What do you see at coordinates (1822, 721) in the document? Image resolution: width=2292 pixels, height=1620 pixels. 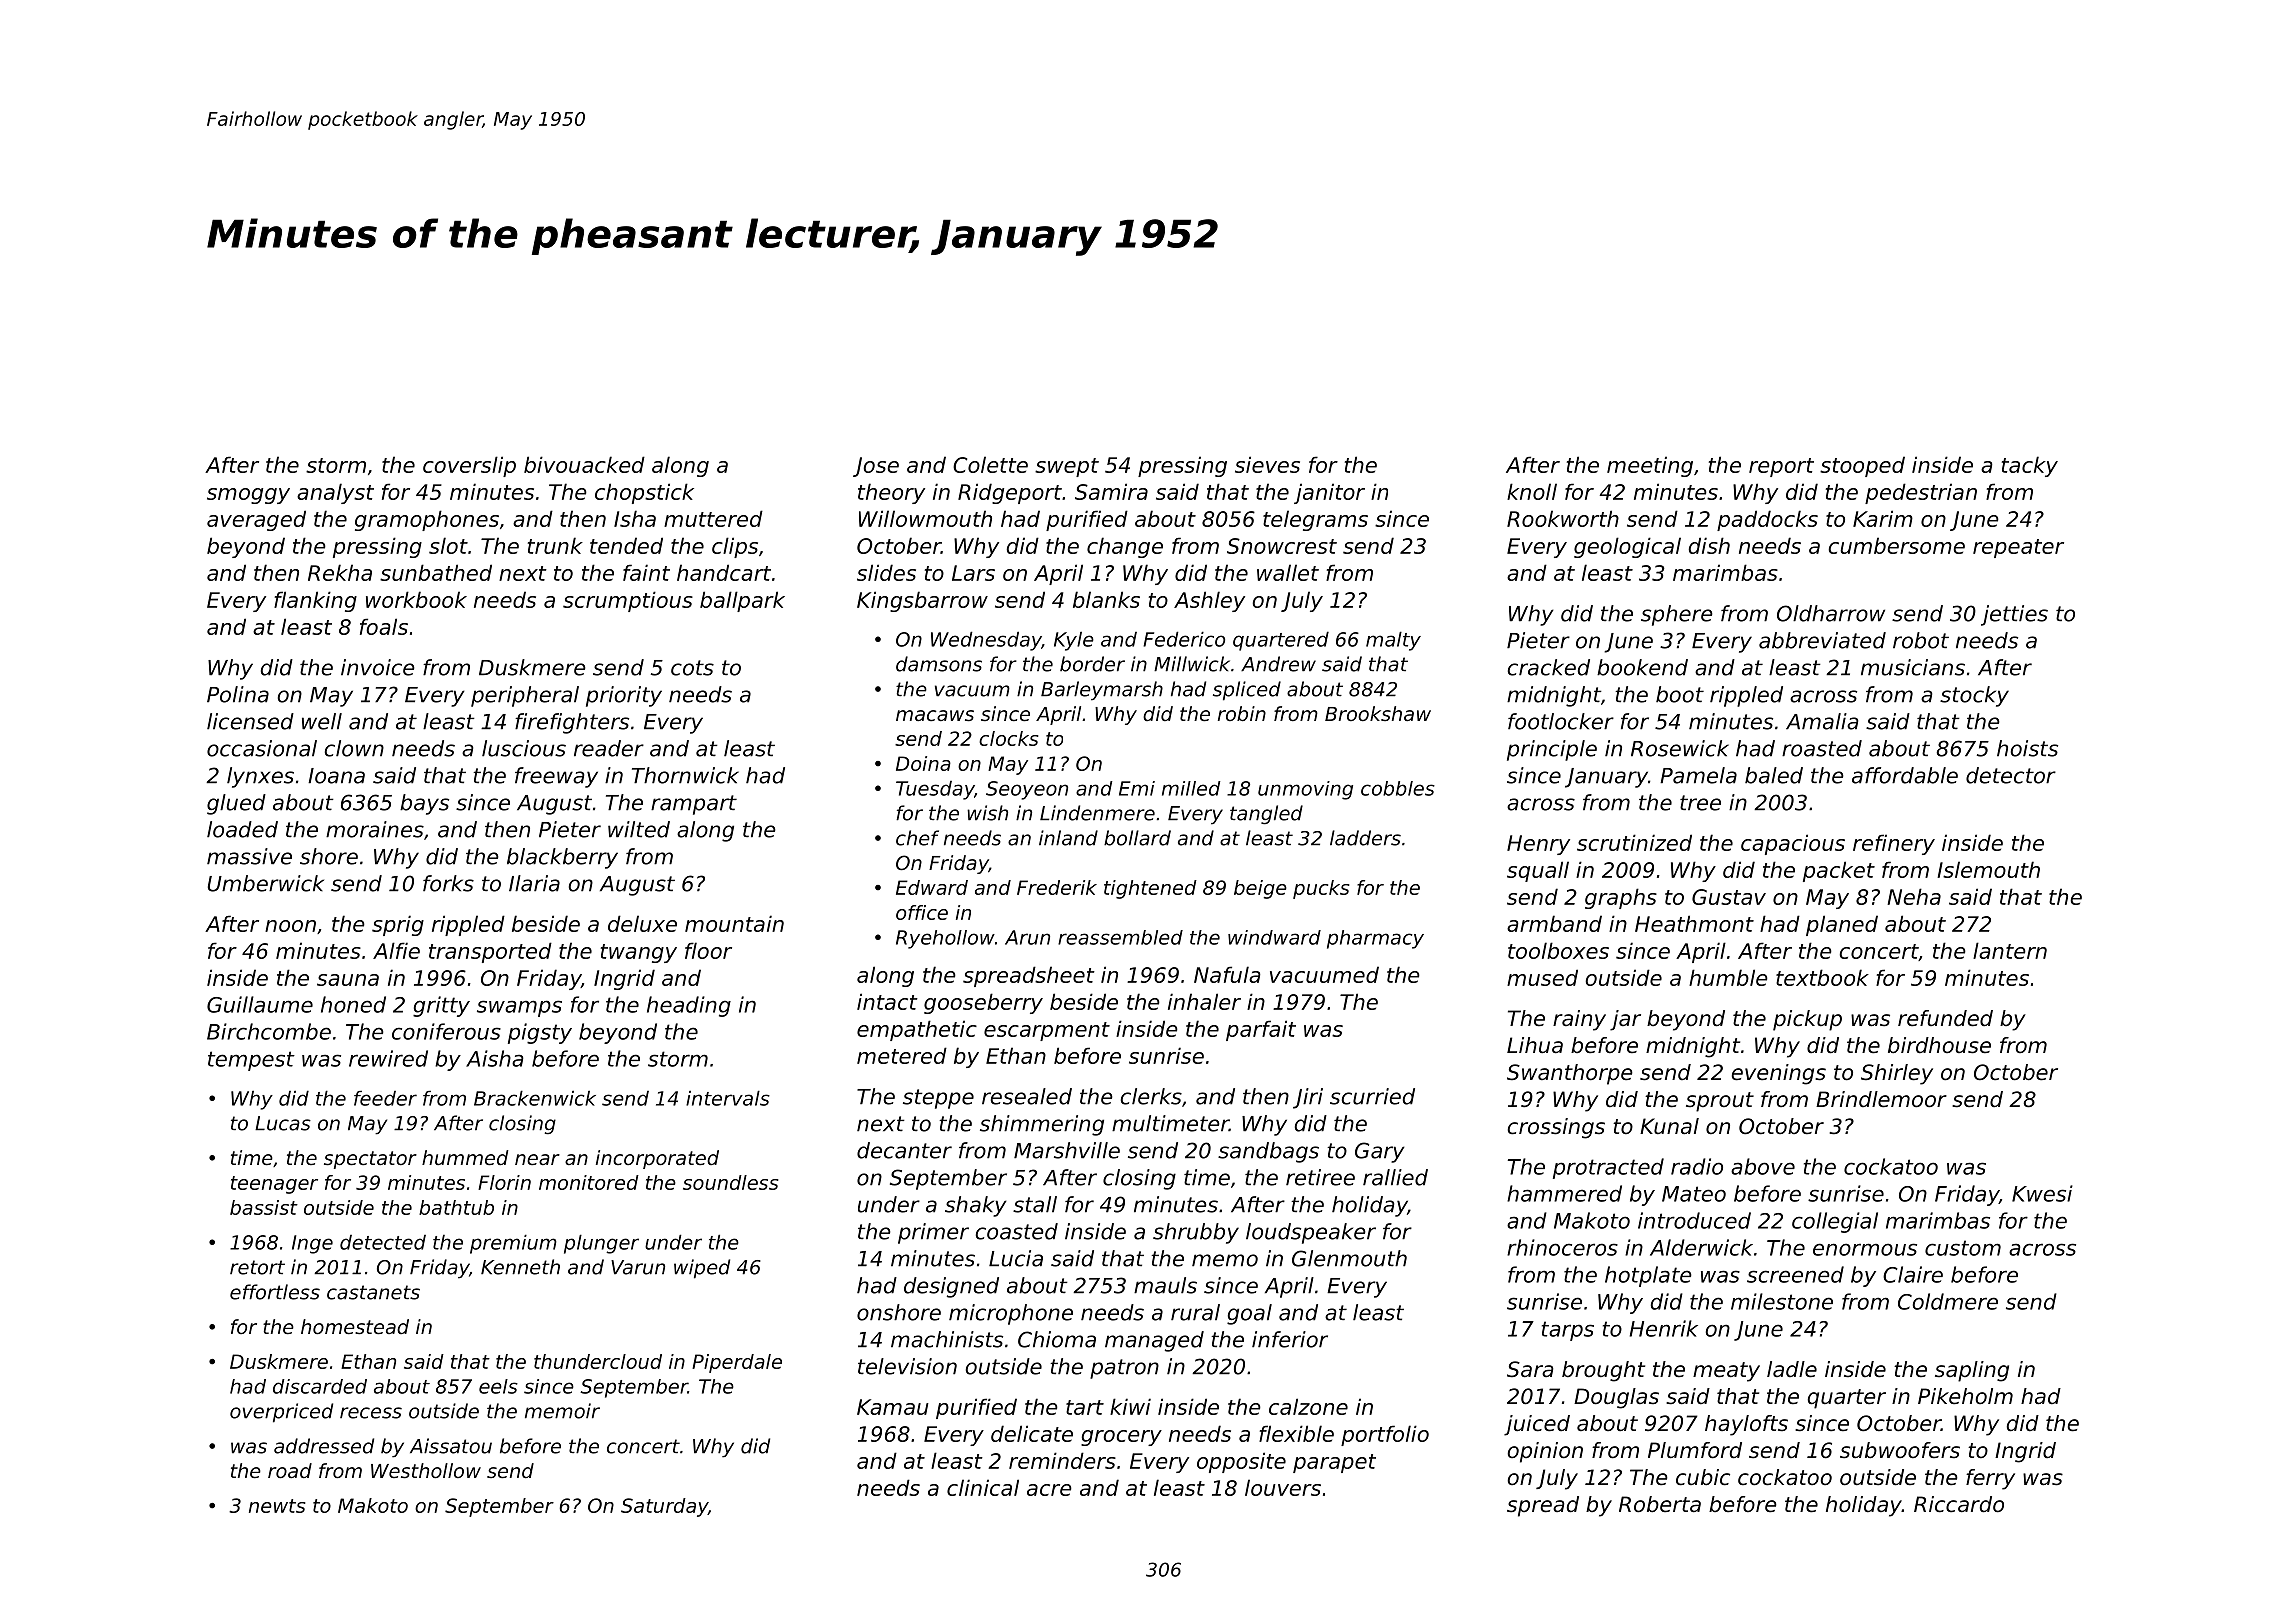 I see `Amalia` at bounding box center [1822, 721].
